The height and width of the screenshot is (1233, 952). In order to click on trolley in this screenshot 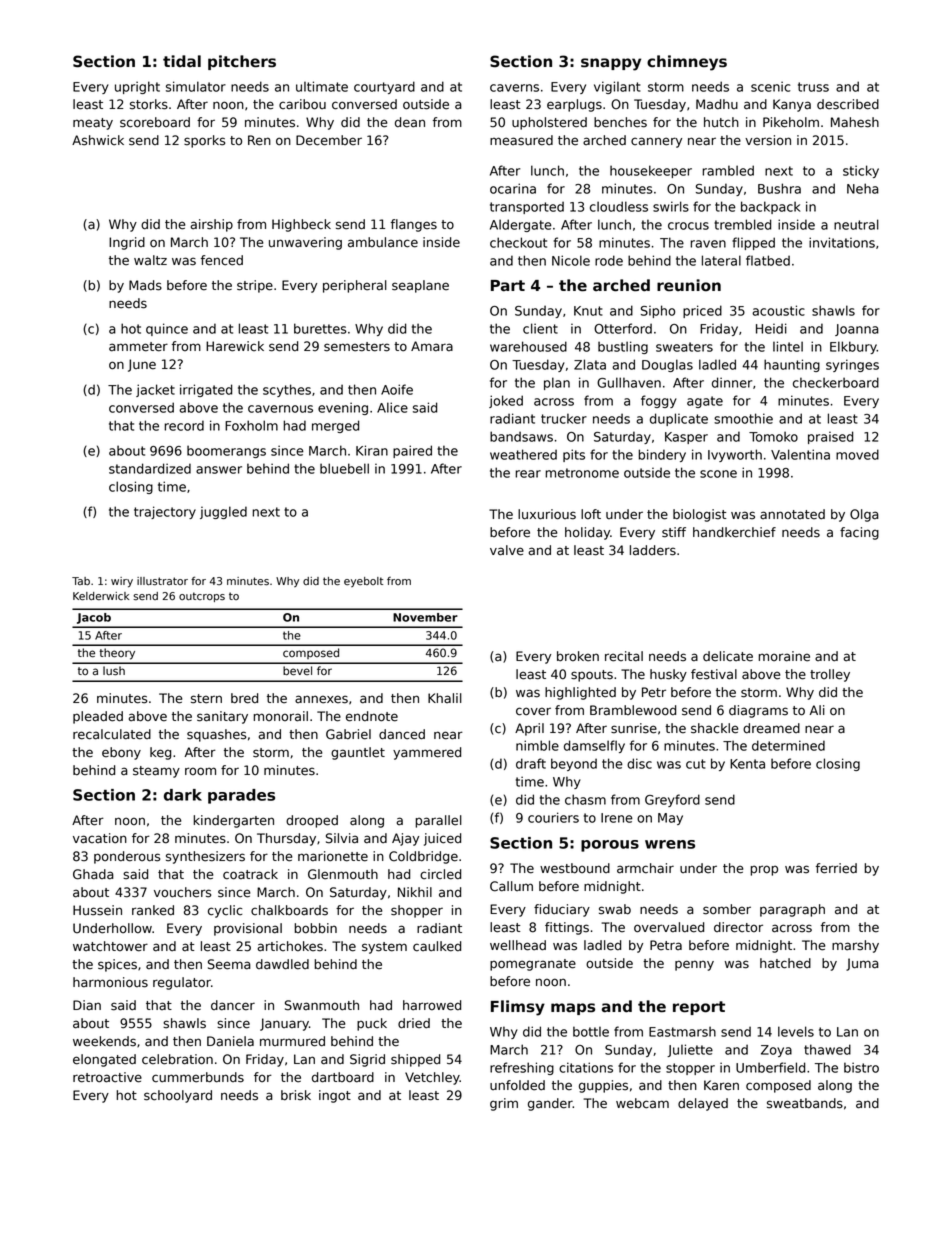, I will do `click(830, 675)`.
